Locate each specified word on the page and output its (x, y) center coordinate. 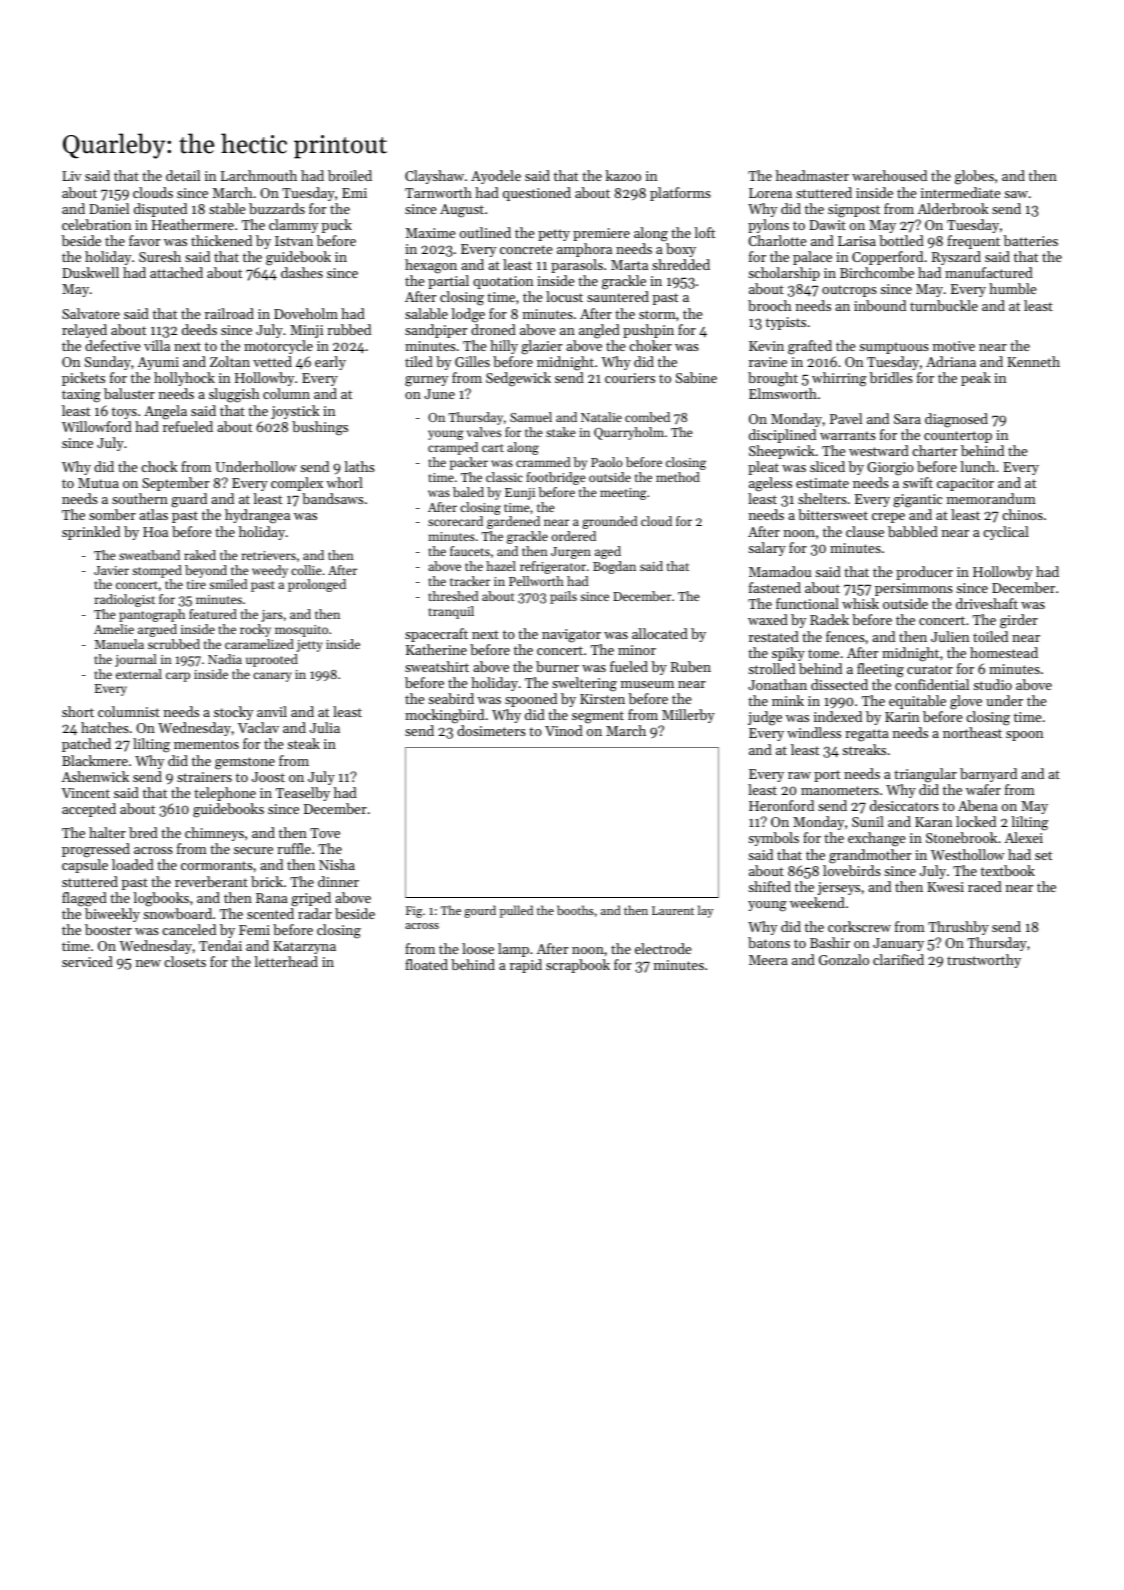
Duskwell (90, 272)
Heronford (781, 805)
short (78, 711)
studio (992, 684)
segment (598, 717)
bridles (891, 377)
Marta (629, 265)
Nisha (337, 864)
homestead (1004, 652)
